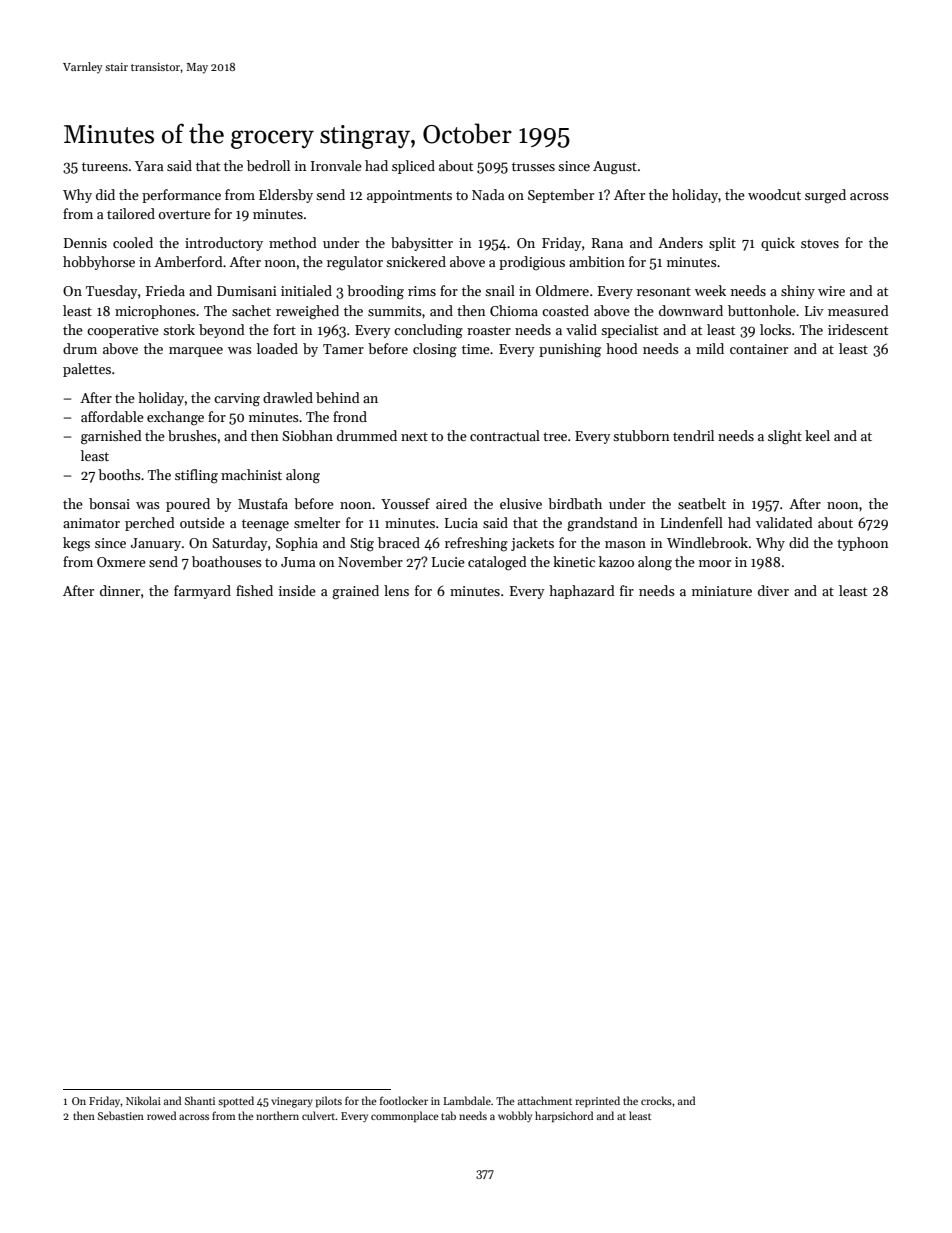 The height and width of the image is (1233, 952). What do you see at coordinates (143, 1100) in the image?
I see `Nikolai` at bounding box center [143, 1100].
